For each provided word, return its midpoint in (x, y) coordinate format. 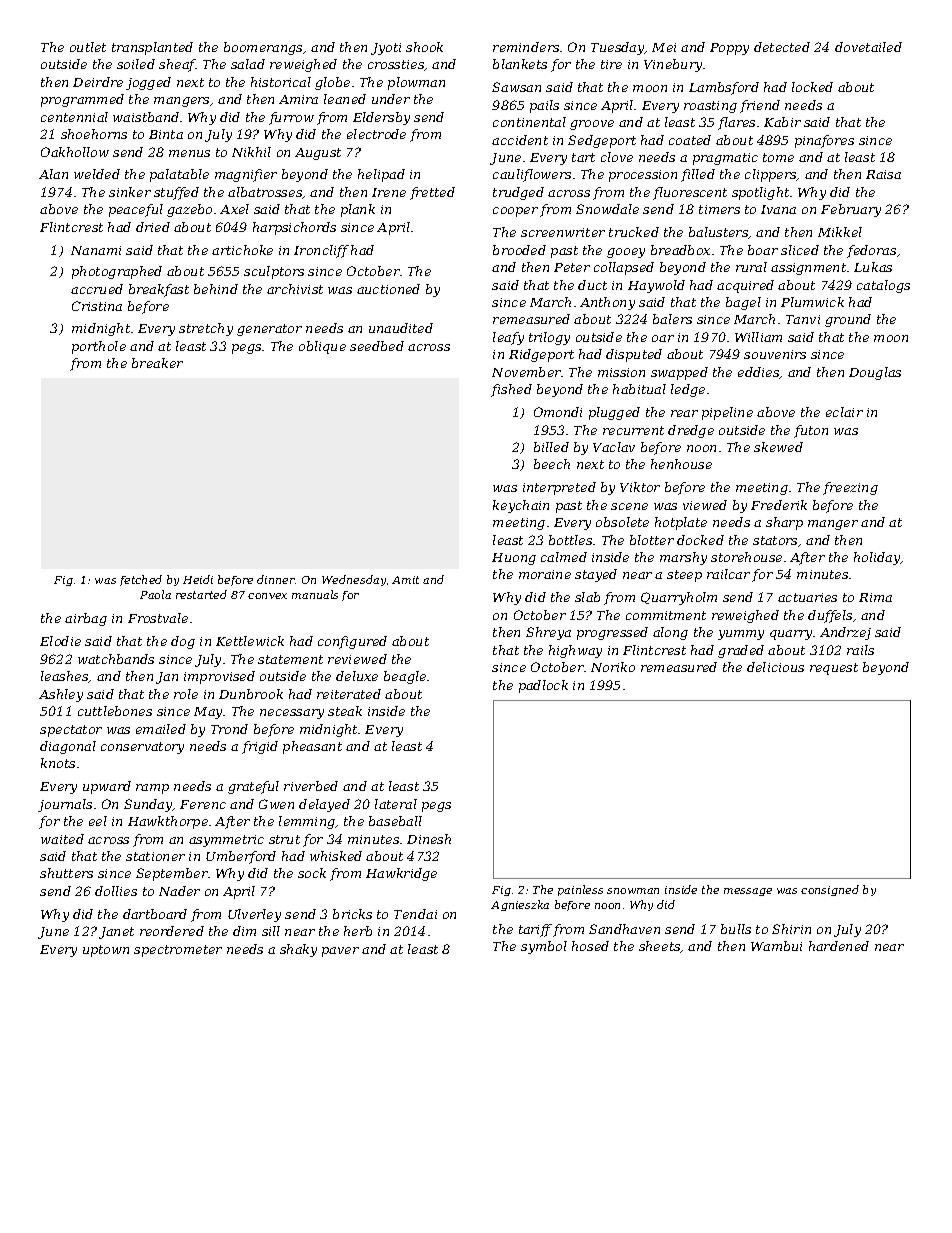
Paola (155, 594)
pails (544, 106)
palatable (179, 175)
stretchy (206, 329)
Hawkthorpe (168, 822)
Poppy (729, 49)
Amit (405, 580)
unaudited (401, 328)
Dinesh (429, 839)
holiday (877, 558)
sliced (800, 250)
